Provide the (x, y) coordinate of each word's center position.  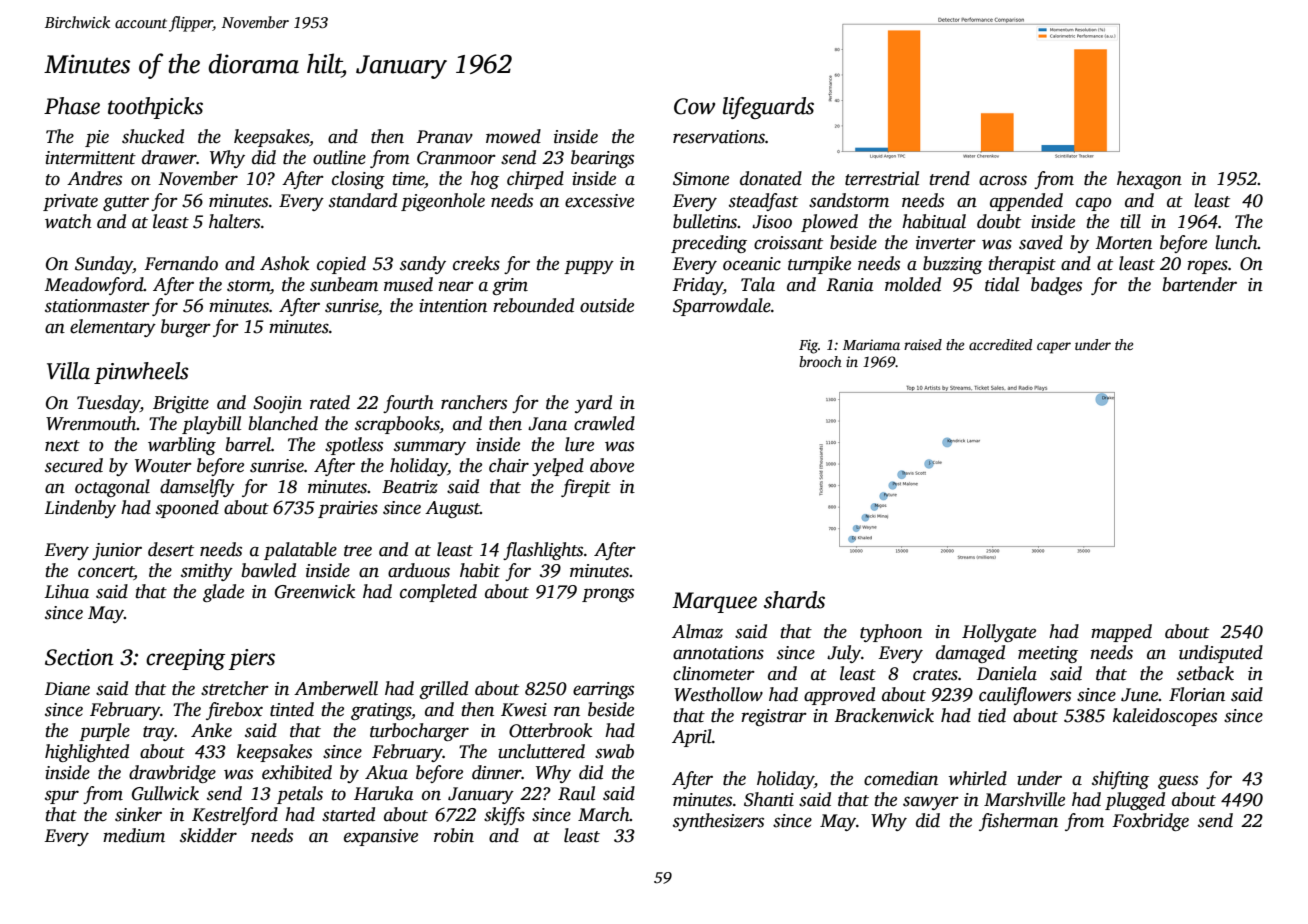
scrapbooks (397, 425)
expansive (381, 837)
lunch (1236, 242)
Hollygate (999, 633)
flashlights (543, 551)
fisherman (1018, 822)
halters (234, 221)
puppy (589, 267)
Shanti (769, 799)
